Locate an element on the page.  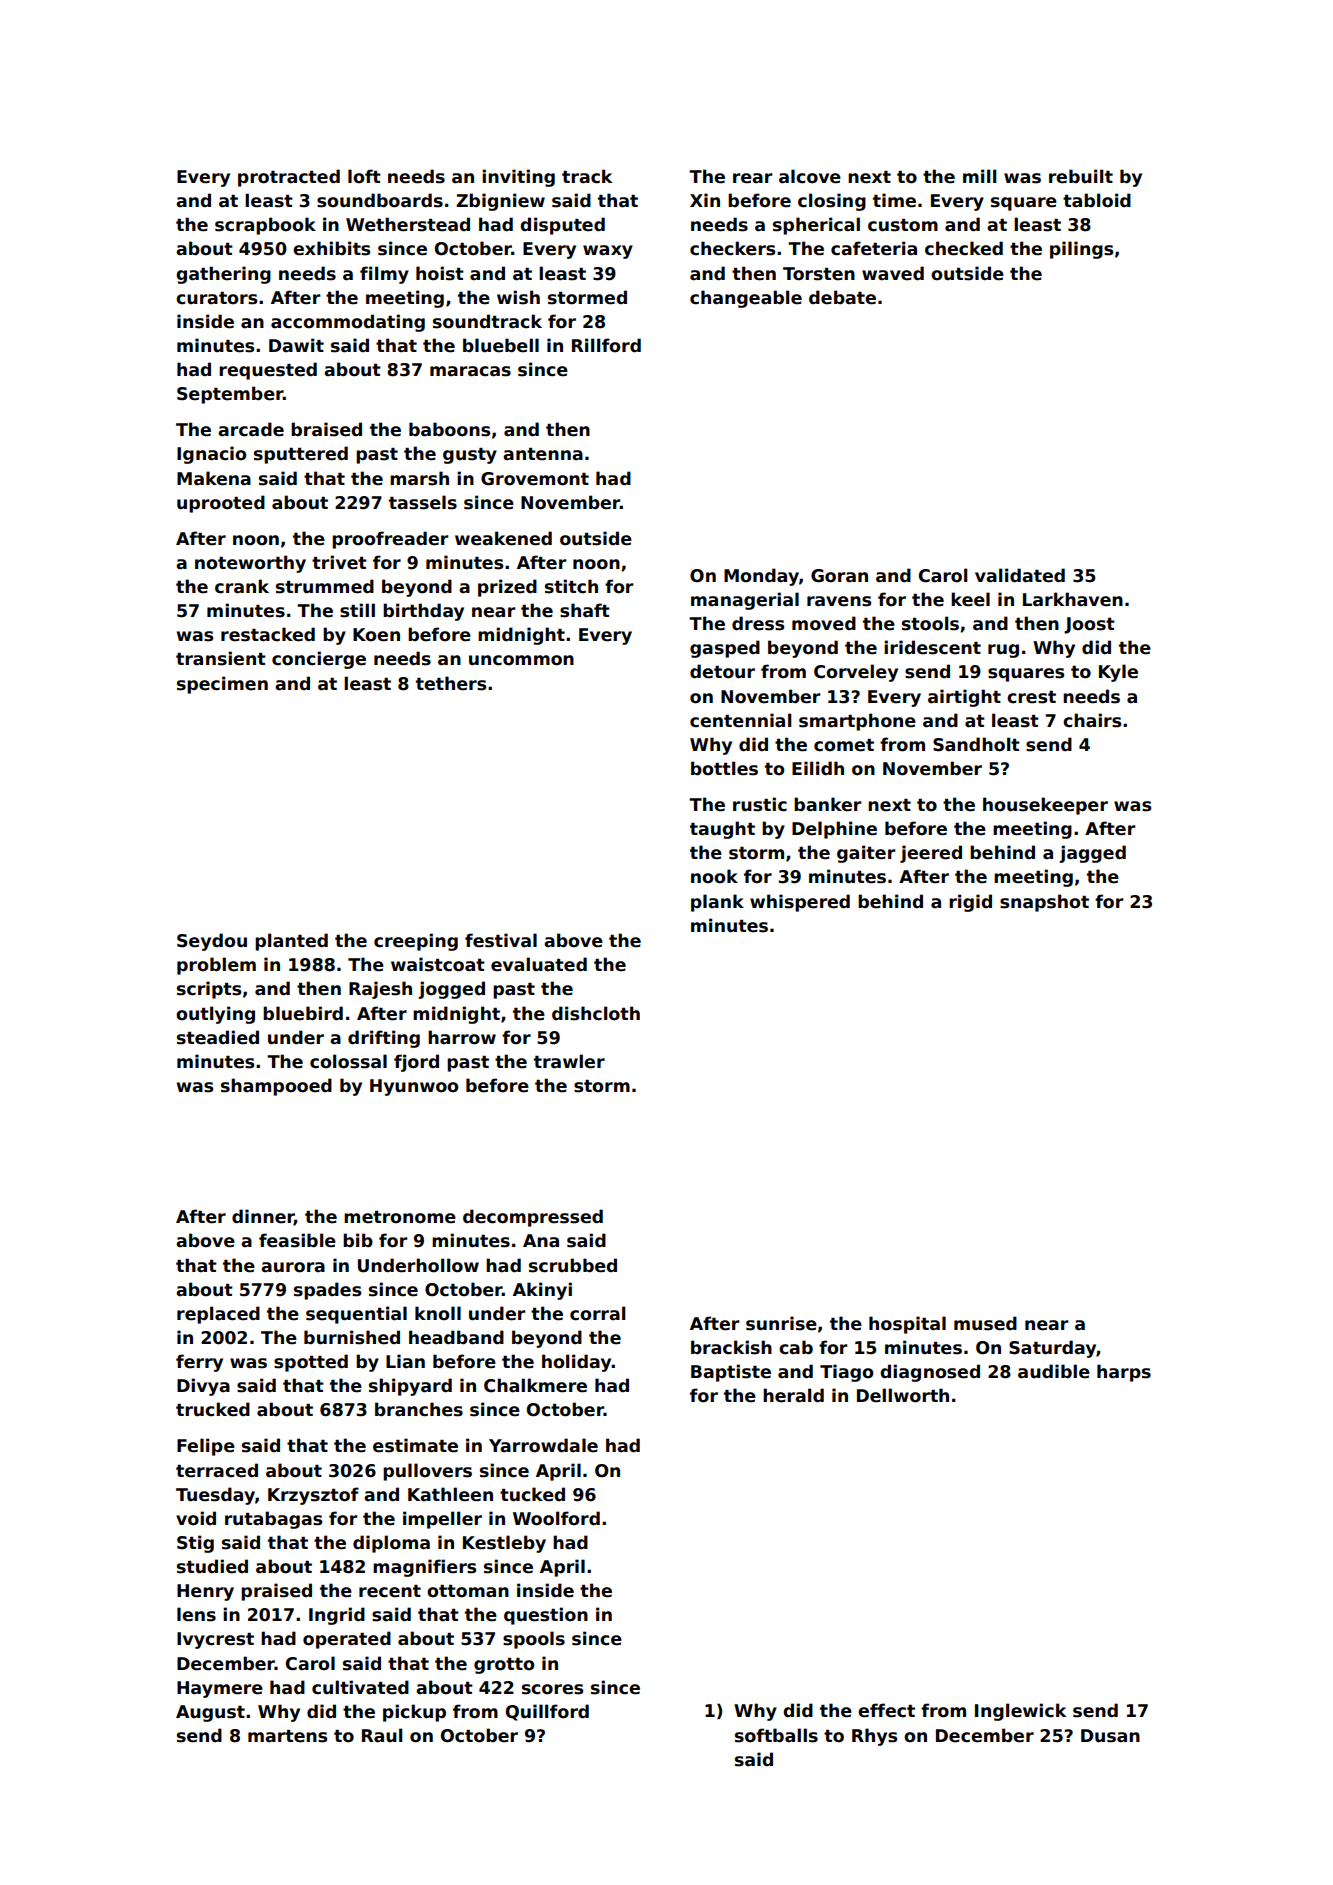
Koen is located at coordinates (376, 635).
